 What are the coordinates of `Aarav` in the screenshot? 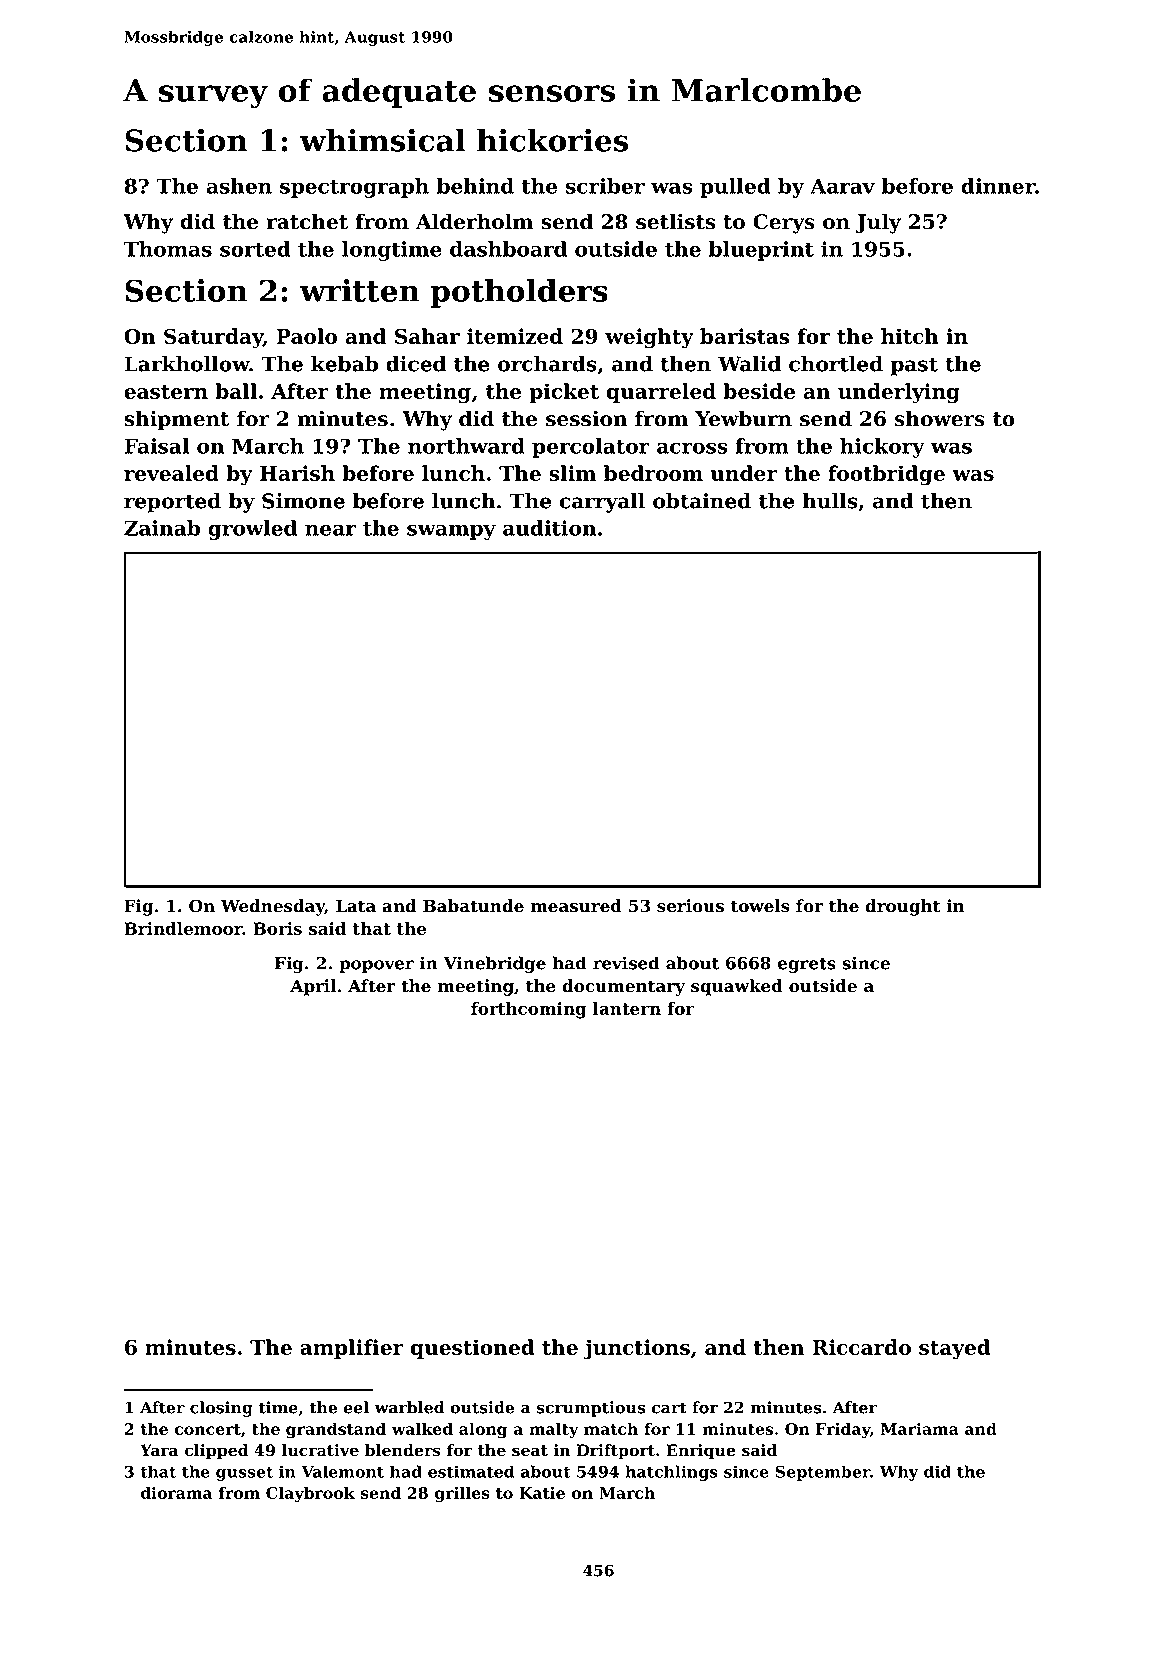 It's located at (842, 186).
